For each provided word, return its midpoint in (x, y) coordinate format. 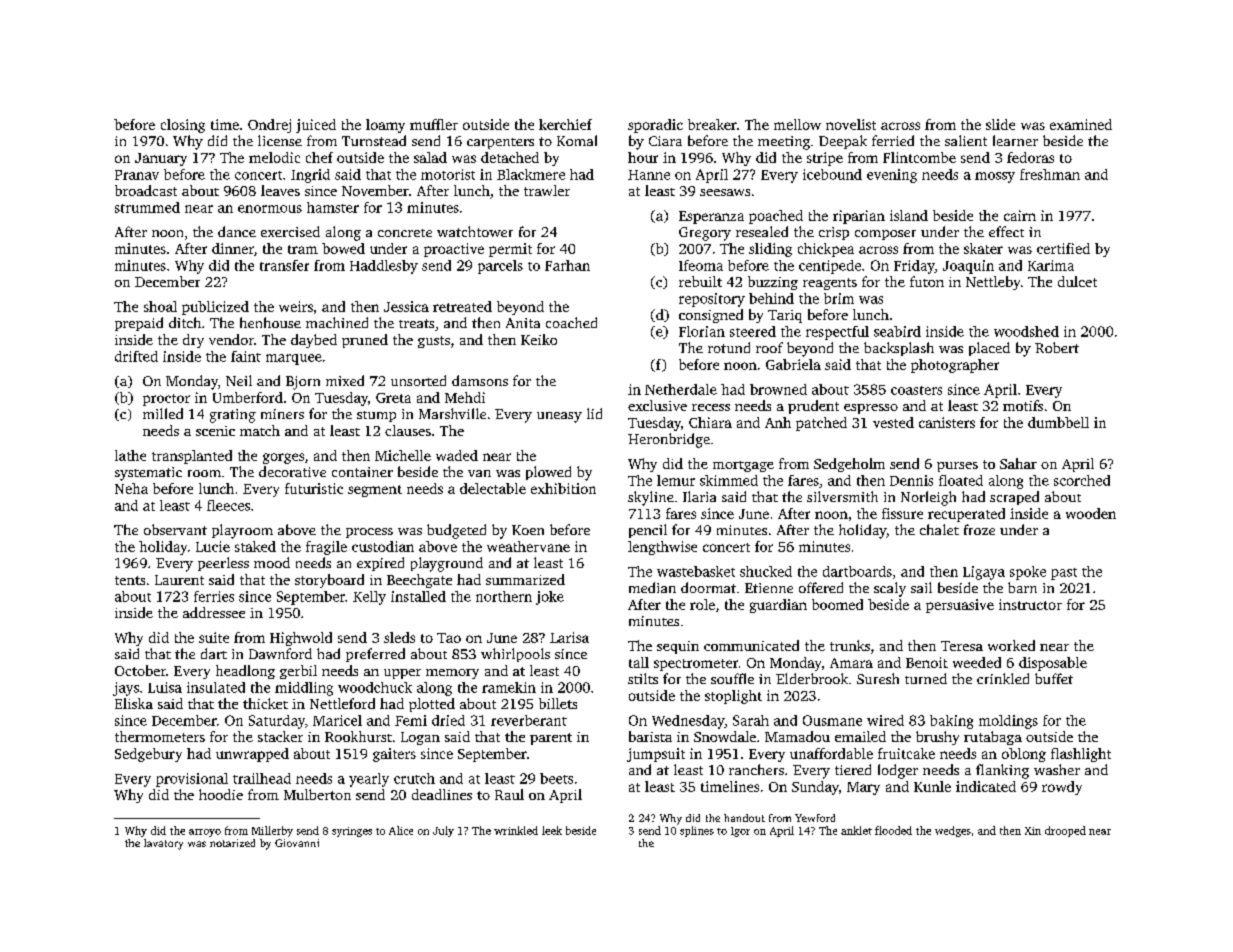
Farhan (567, 265)
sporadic (655, 126)
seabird (897, 331)
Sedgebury (148, 755)
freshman (1050, 174)
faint (246, 356)
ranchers (756, 769)
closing (183, 126)
